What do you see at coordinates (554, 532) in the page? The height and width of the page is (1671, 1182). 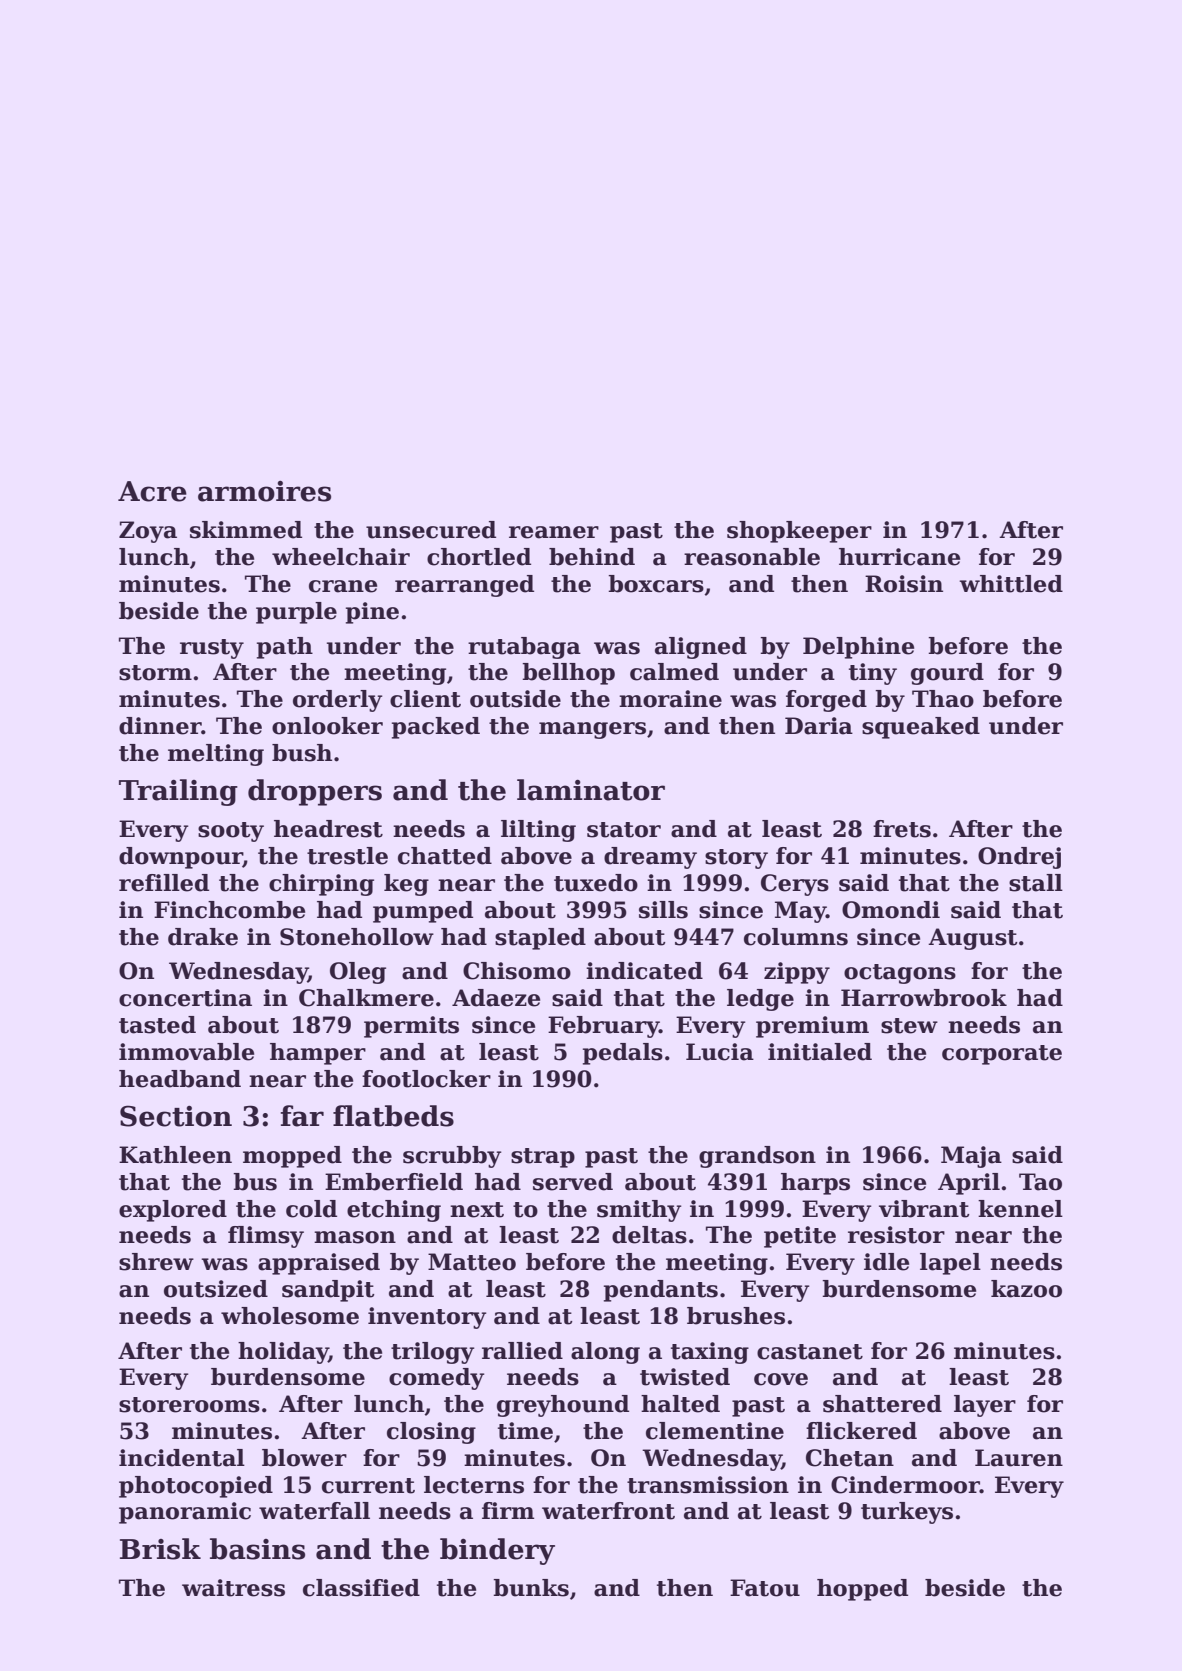 I see `reamer` at bounding box center [554, 532].
